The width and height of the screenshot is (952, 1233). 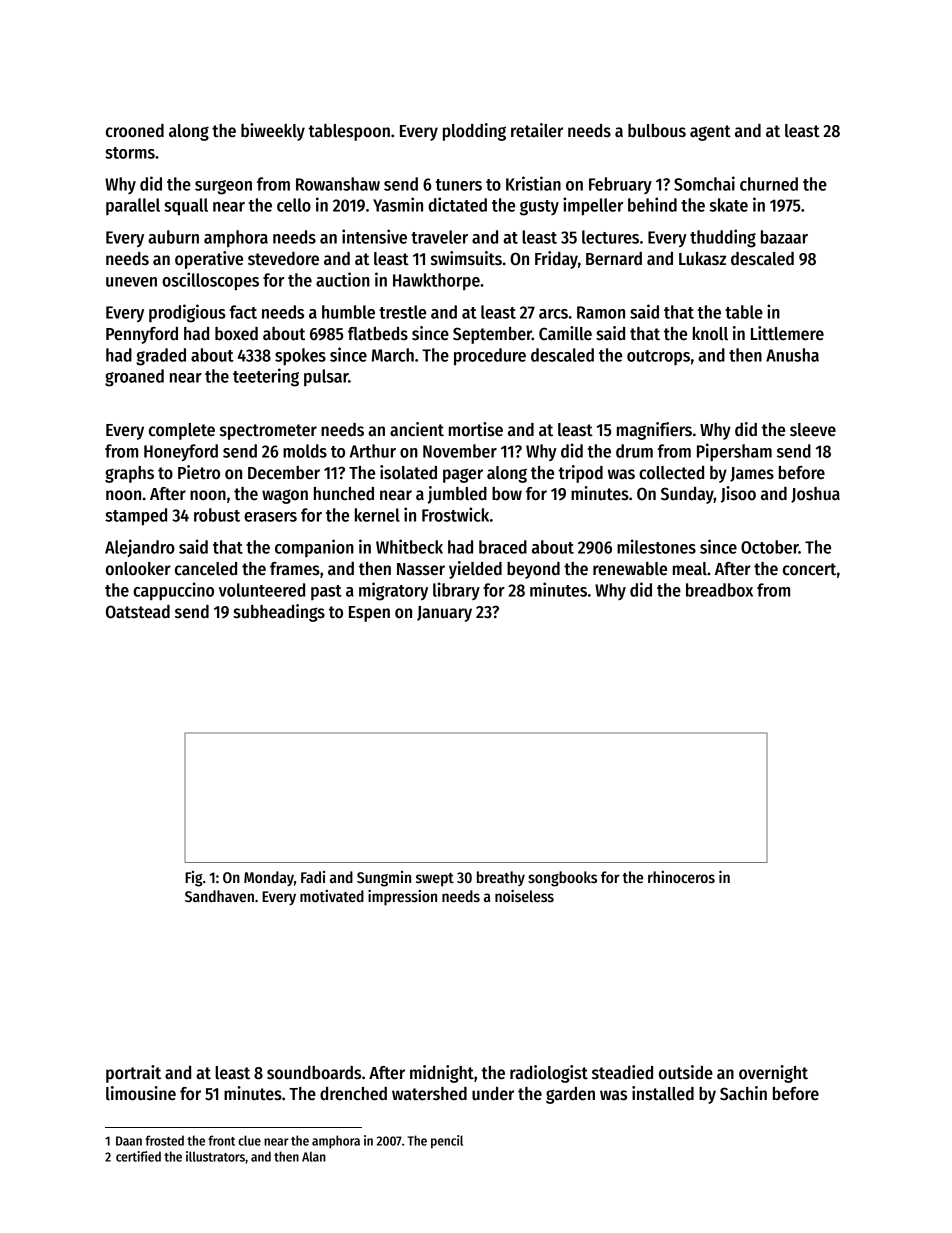 I want to click on Friday, so click(x=556, y=260).
